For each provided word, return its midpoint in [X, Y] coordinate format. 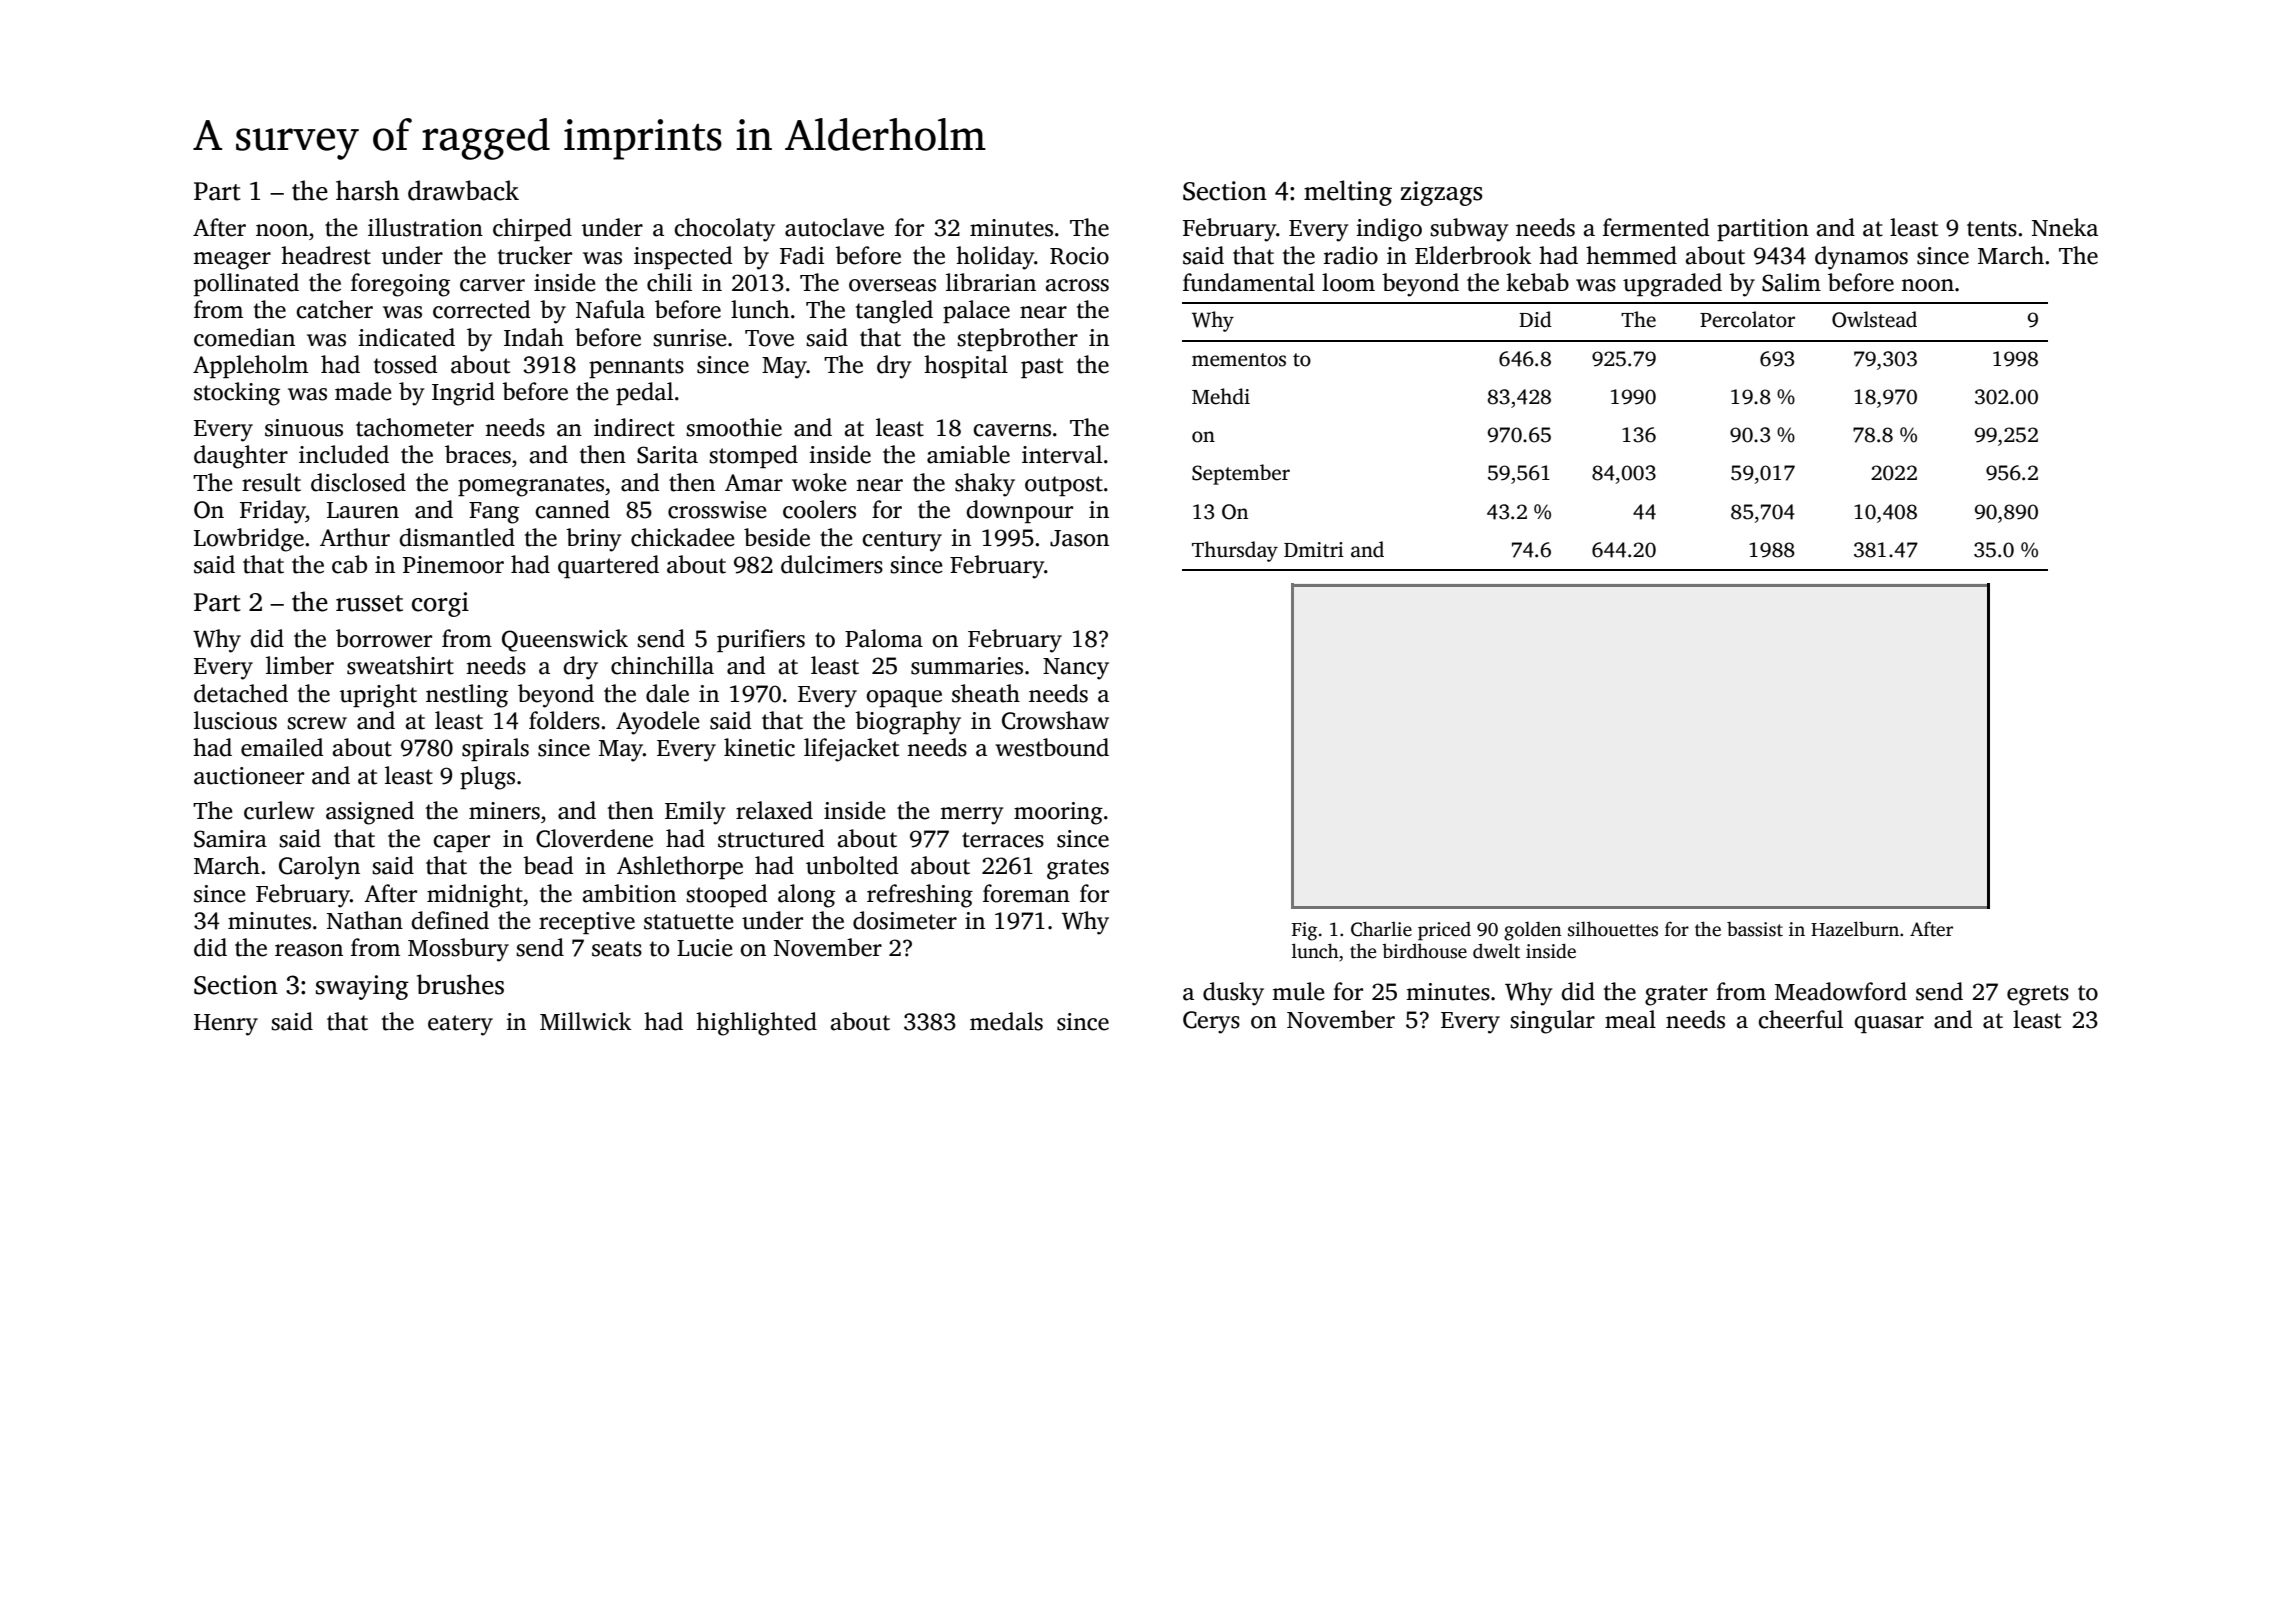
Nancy [1076, 669]
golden [1533, 931]
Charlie [1381, 929]
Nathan [365, 920]
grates [1078, 869]
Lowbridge [249, 540]
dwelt [1496, 951]
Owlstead [1874, 319]
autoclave [834, 227]
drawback [463, 190]
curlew [279, 810]
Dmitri [1314, 550]
